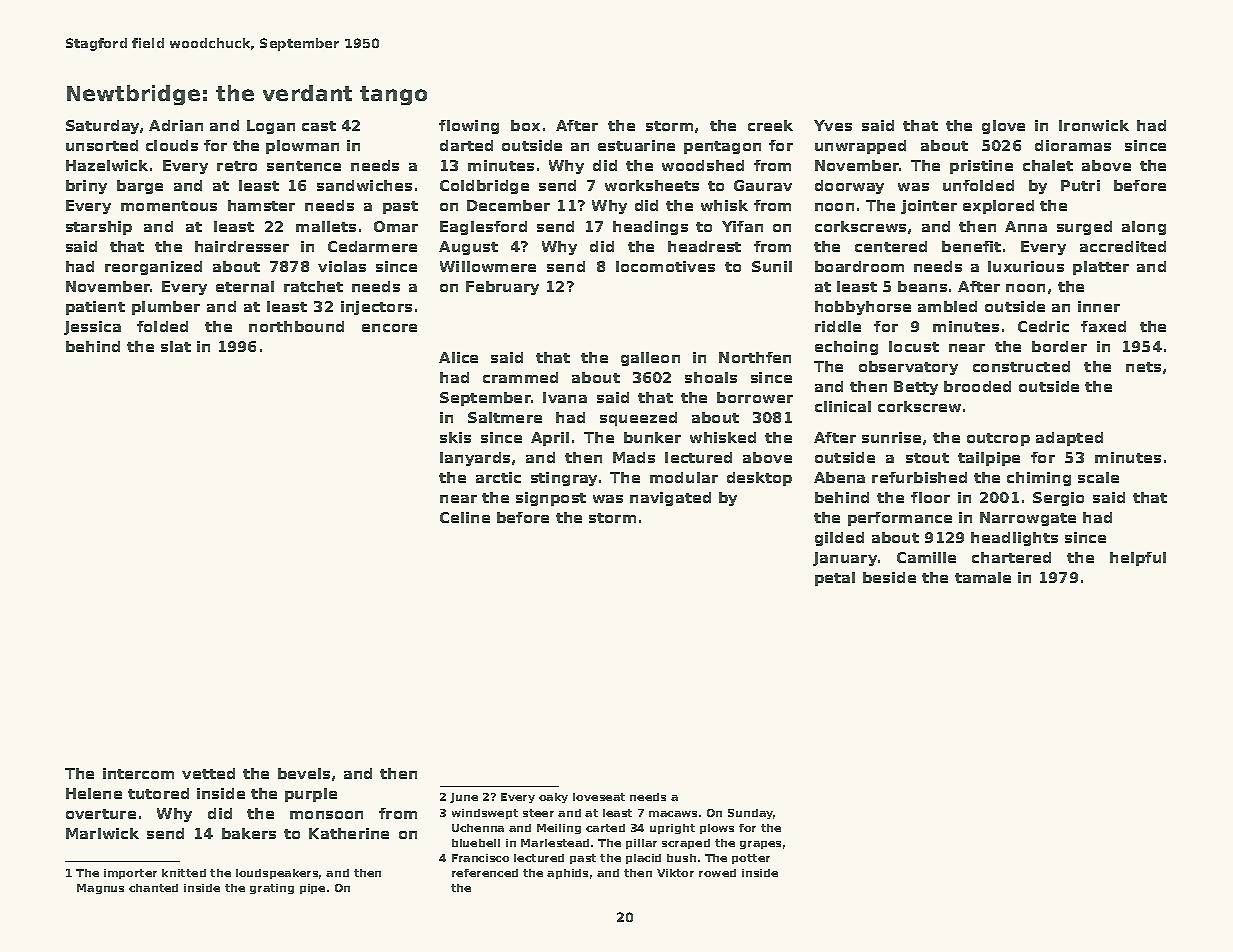  Describe the element at coordinates (838, 326) in the screenshot. I see `riddle` at that location.
